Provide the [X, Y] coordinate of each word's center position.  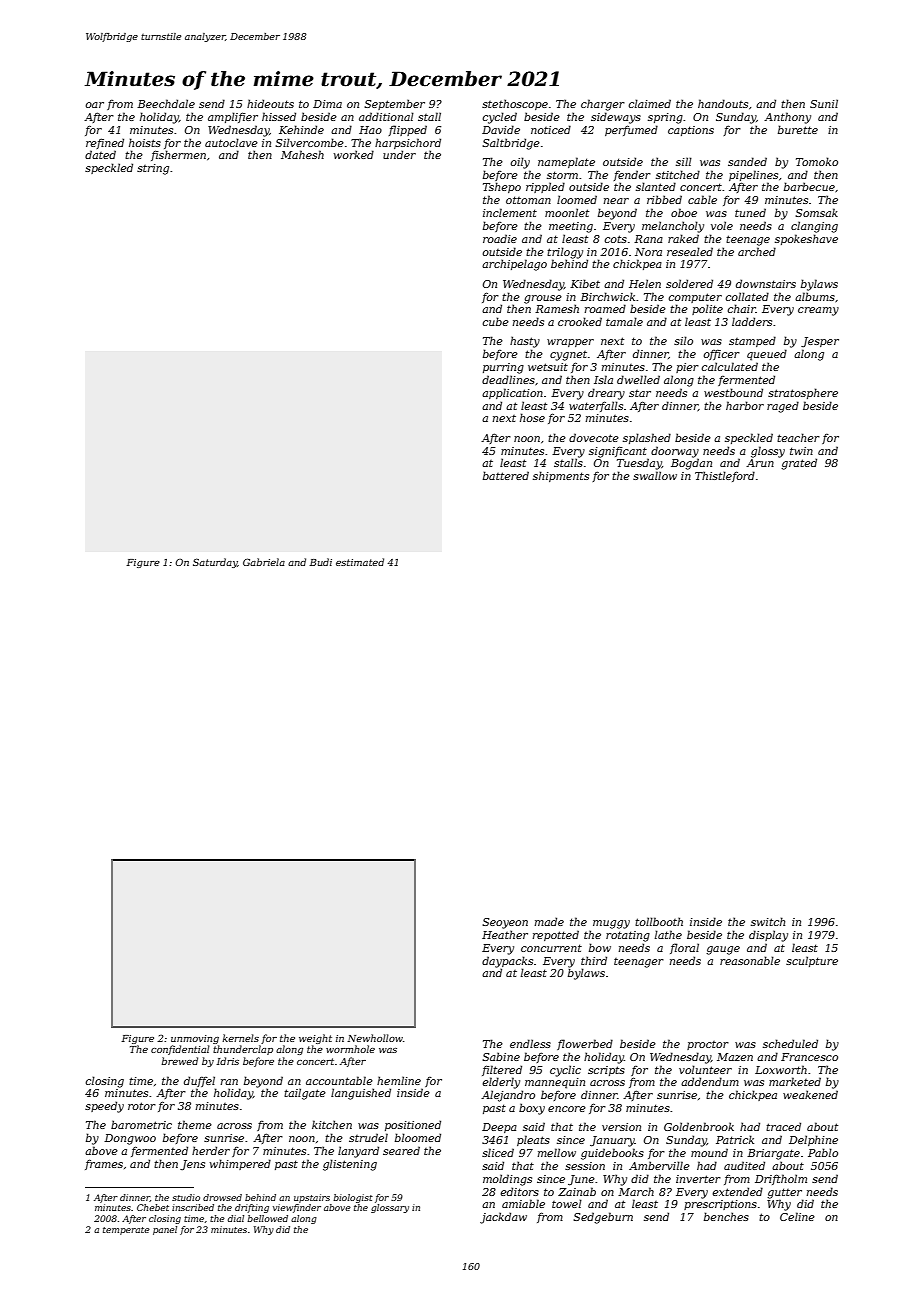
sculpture [812, 961]
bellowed [267, 1218]
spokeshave [806, 239]
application [512, 393]
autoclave [231, 142]
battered [506, 475]
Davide [501, 129]
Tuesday [639, 464]
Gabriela [264, 562]
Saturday [215, 563]
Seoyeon [505, 923]
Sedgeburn [603, 1218]
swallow [655, 475]
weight [315, 1039]
